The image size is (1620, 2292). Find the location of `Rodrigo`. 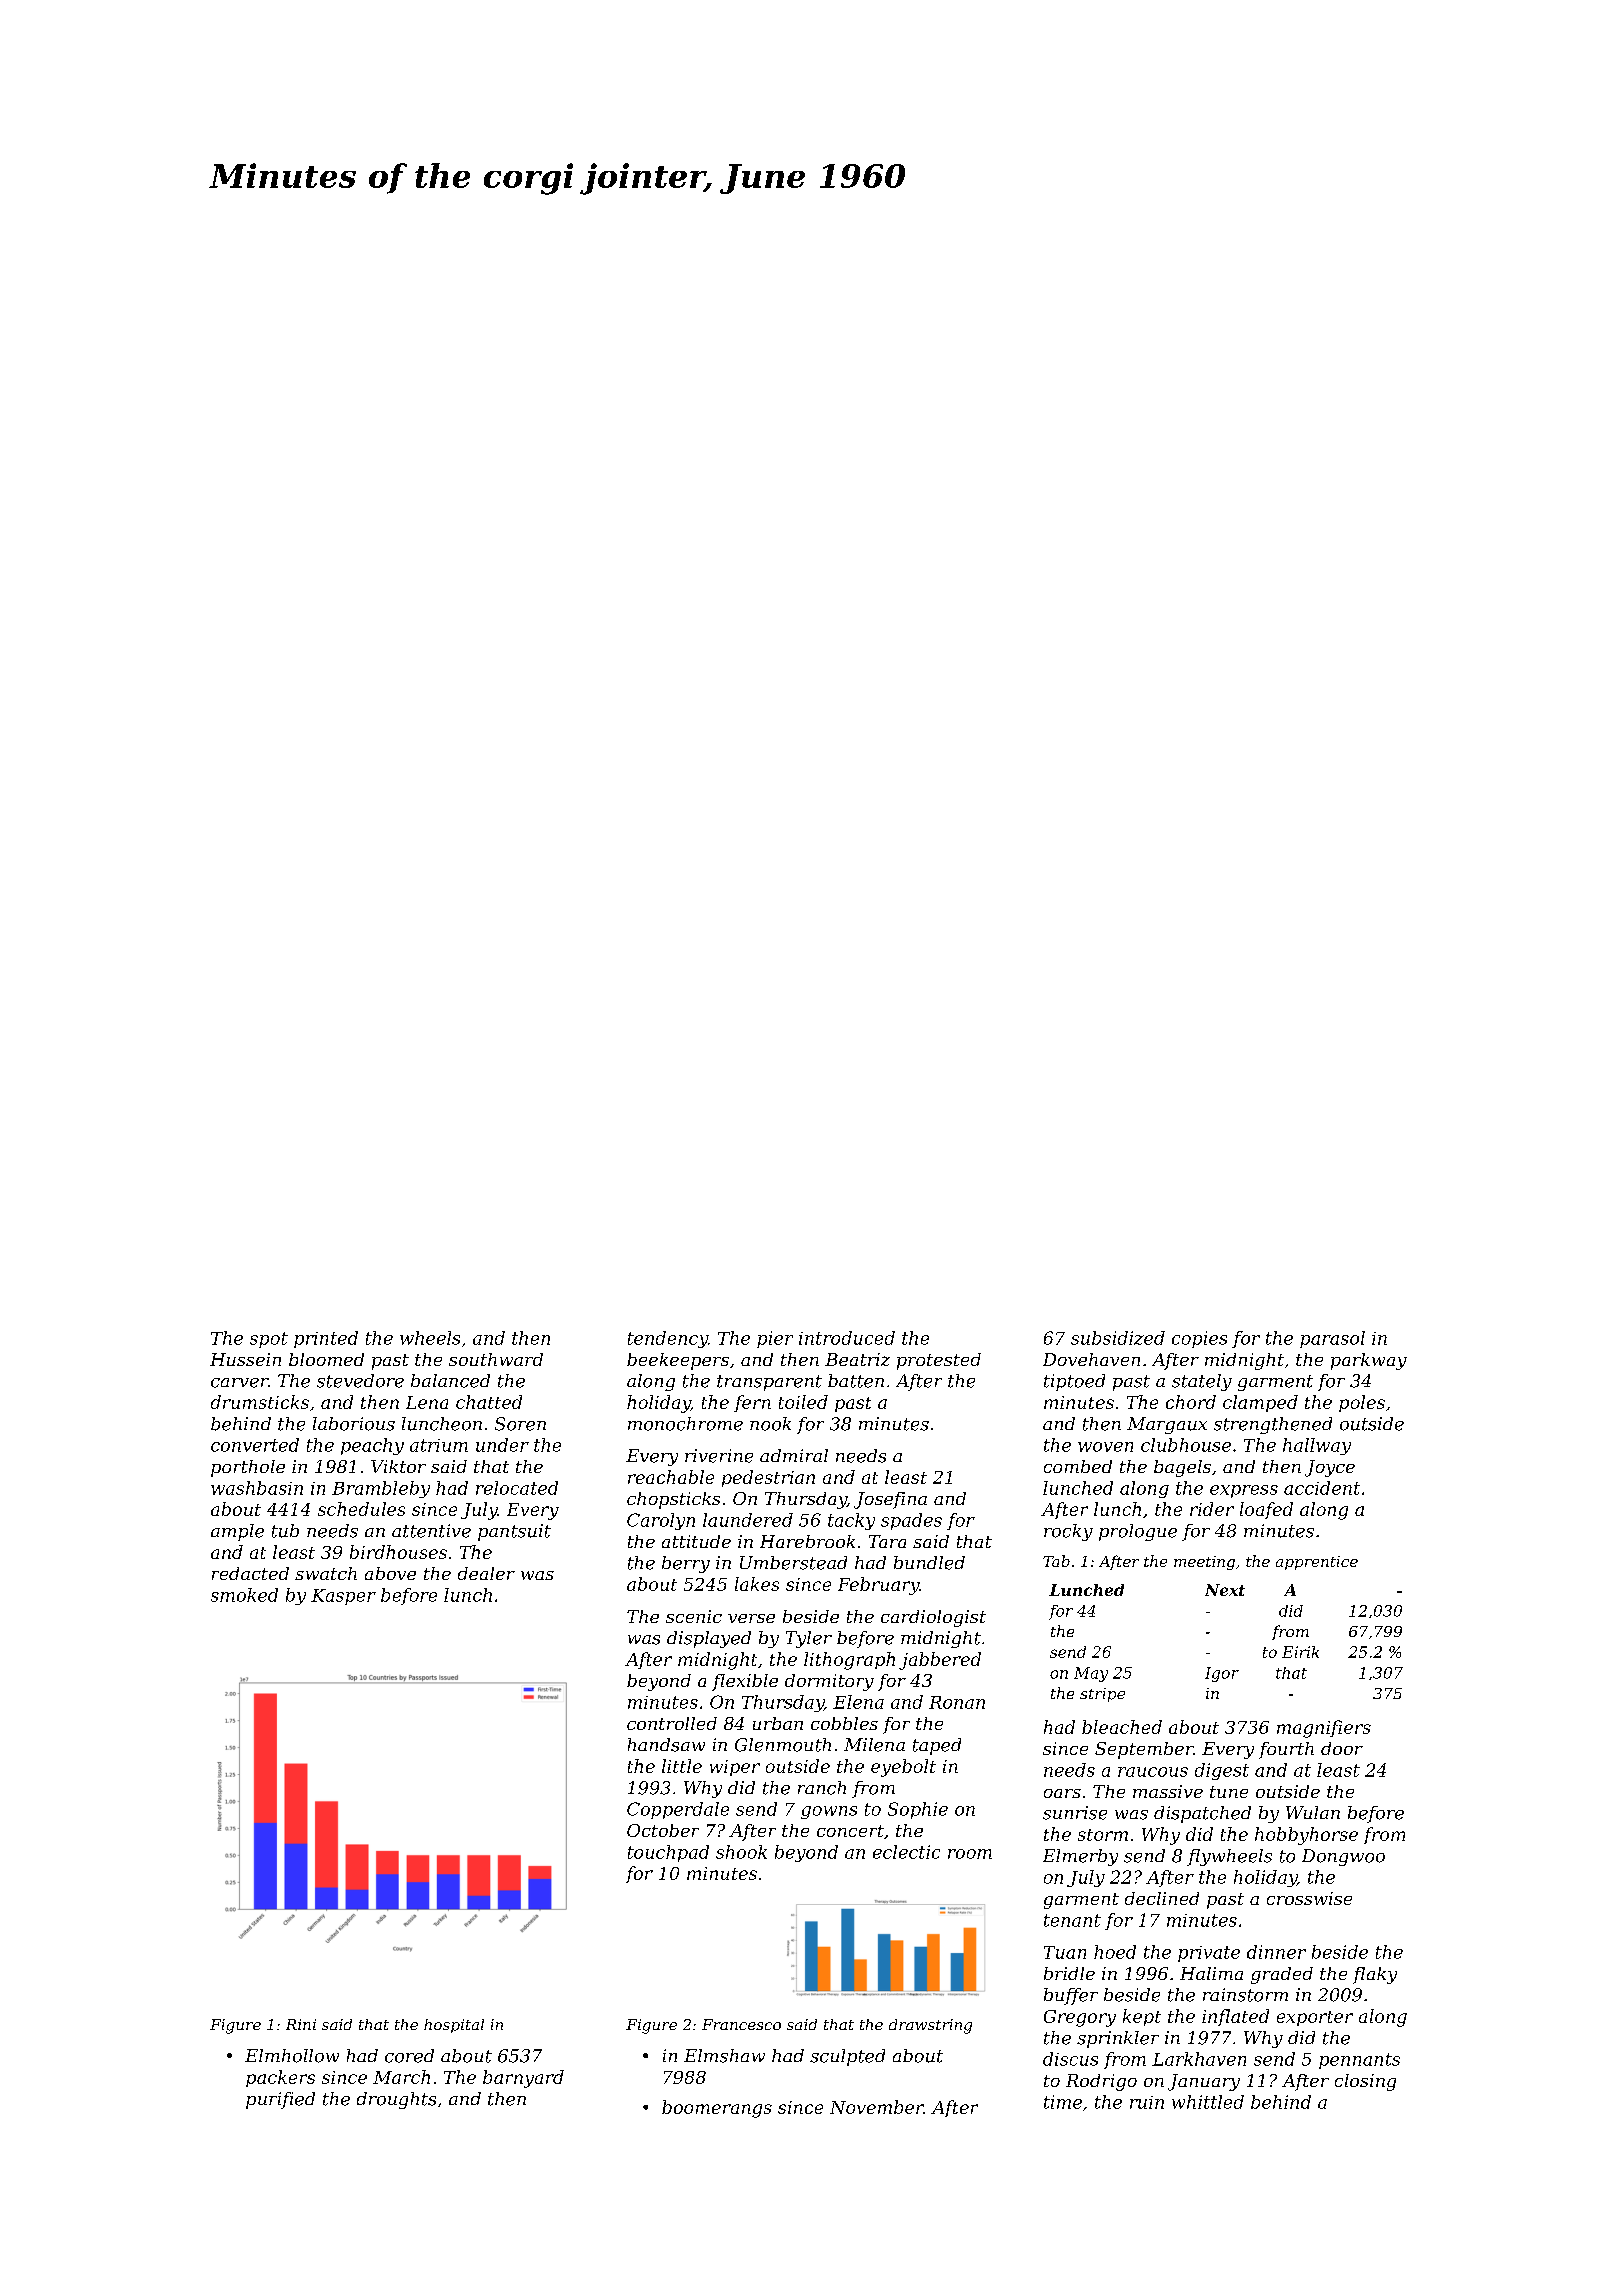

Rodrigo is located at coordinates (1101, 2082).
